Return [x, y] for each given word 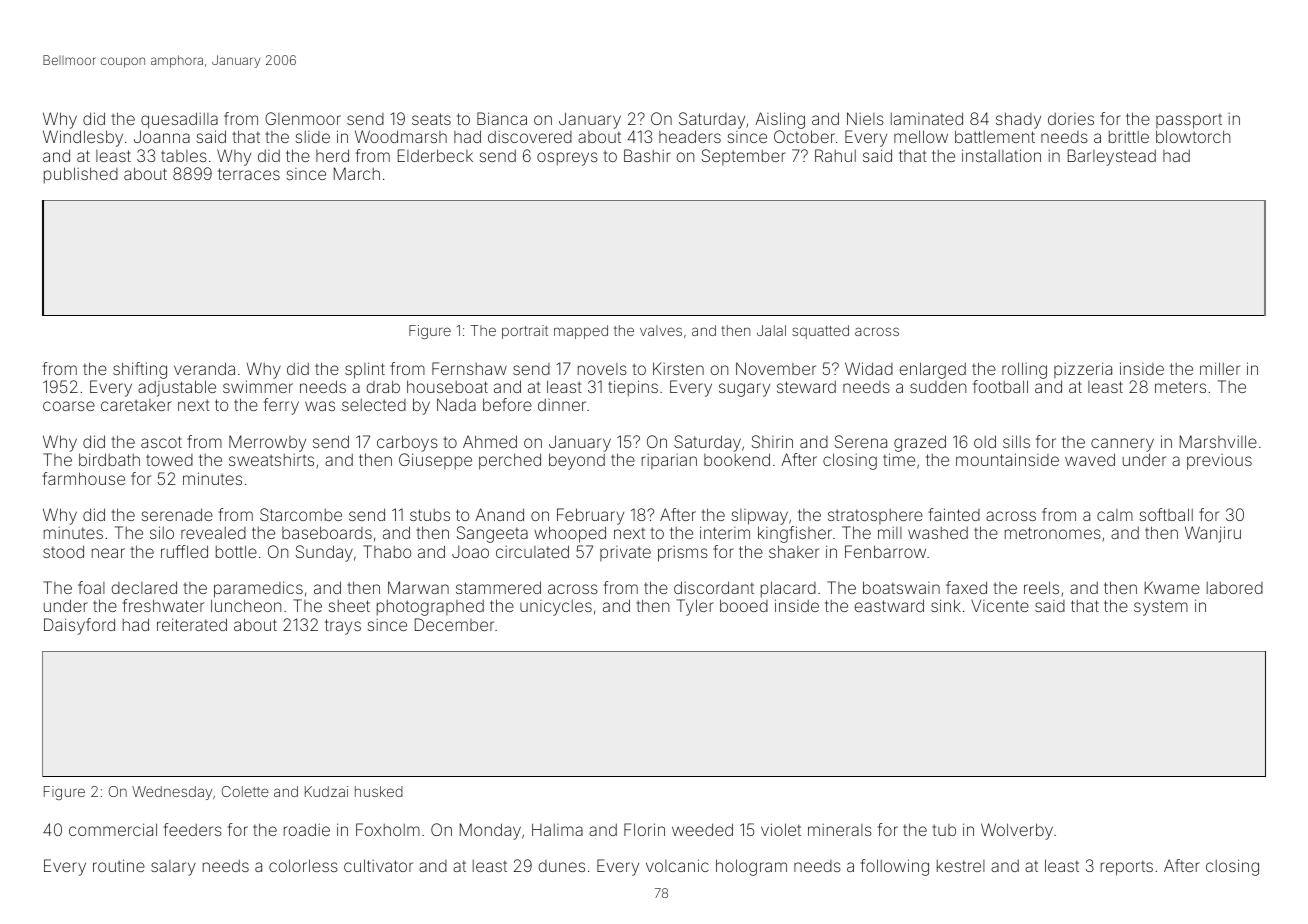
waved [1090, 459]
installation [1001, 155]
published [81, 175]
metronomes [1053, 533]
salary [173, 868]
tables [184, 156]
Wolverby [1017, 831]
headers [690, 136]
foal [91, 587]
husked [379, 791]
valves [661, 330]
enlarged [933, 370]
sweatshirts [271, 460]
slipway [760, 517]
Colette [245, 791]
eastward [889, 605]
